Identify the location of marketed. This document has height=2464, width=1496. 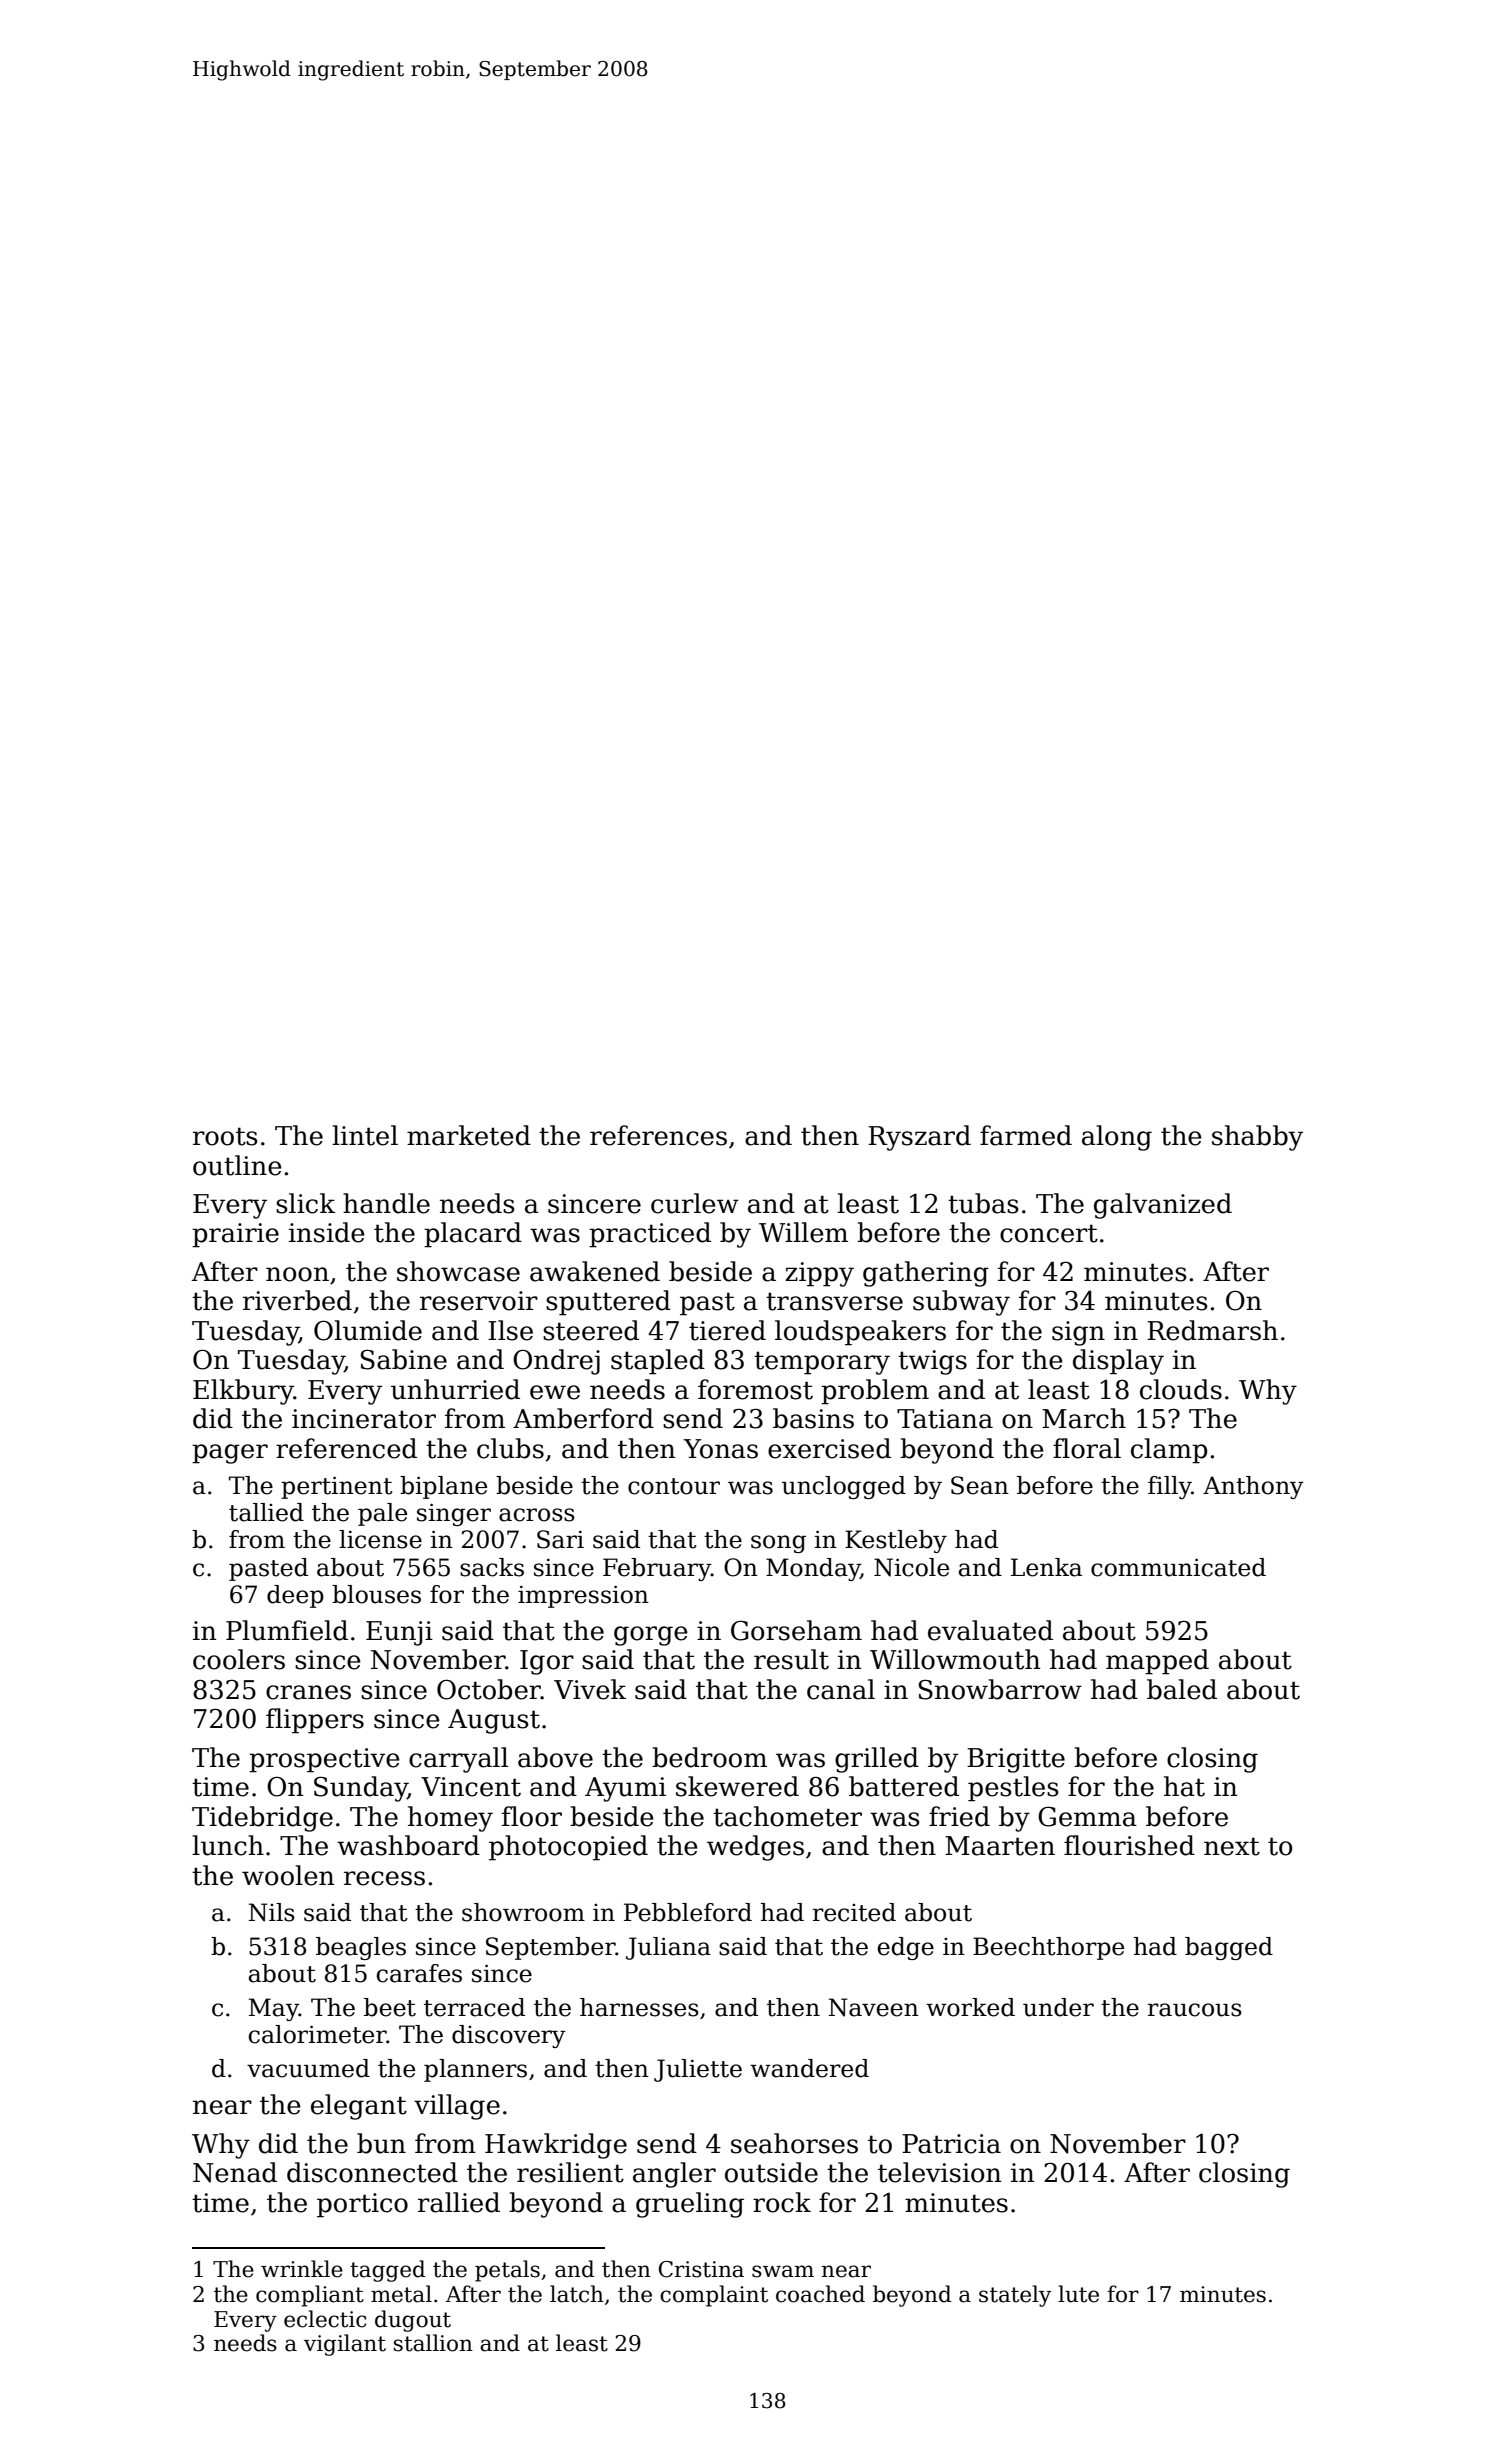
(469, 1135).
